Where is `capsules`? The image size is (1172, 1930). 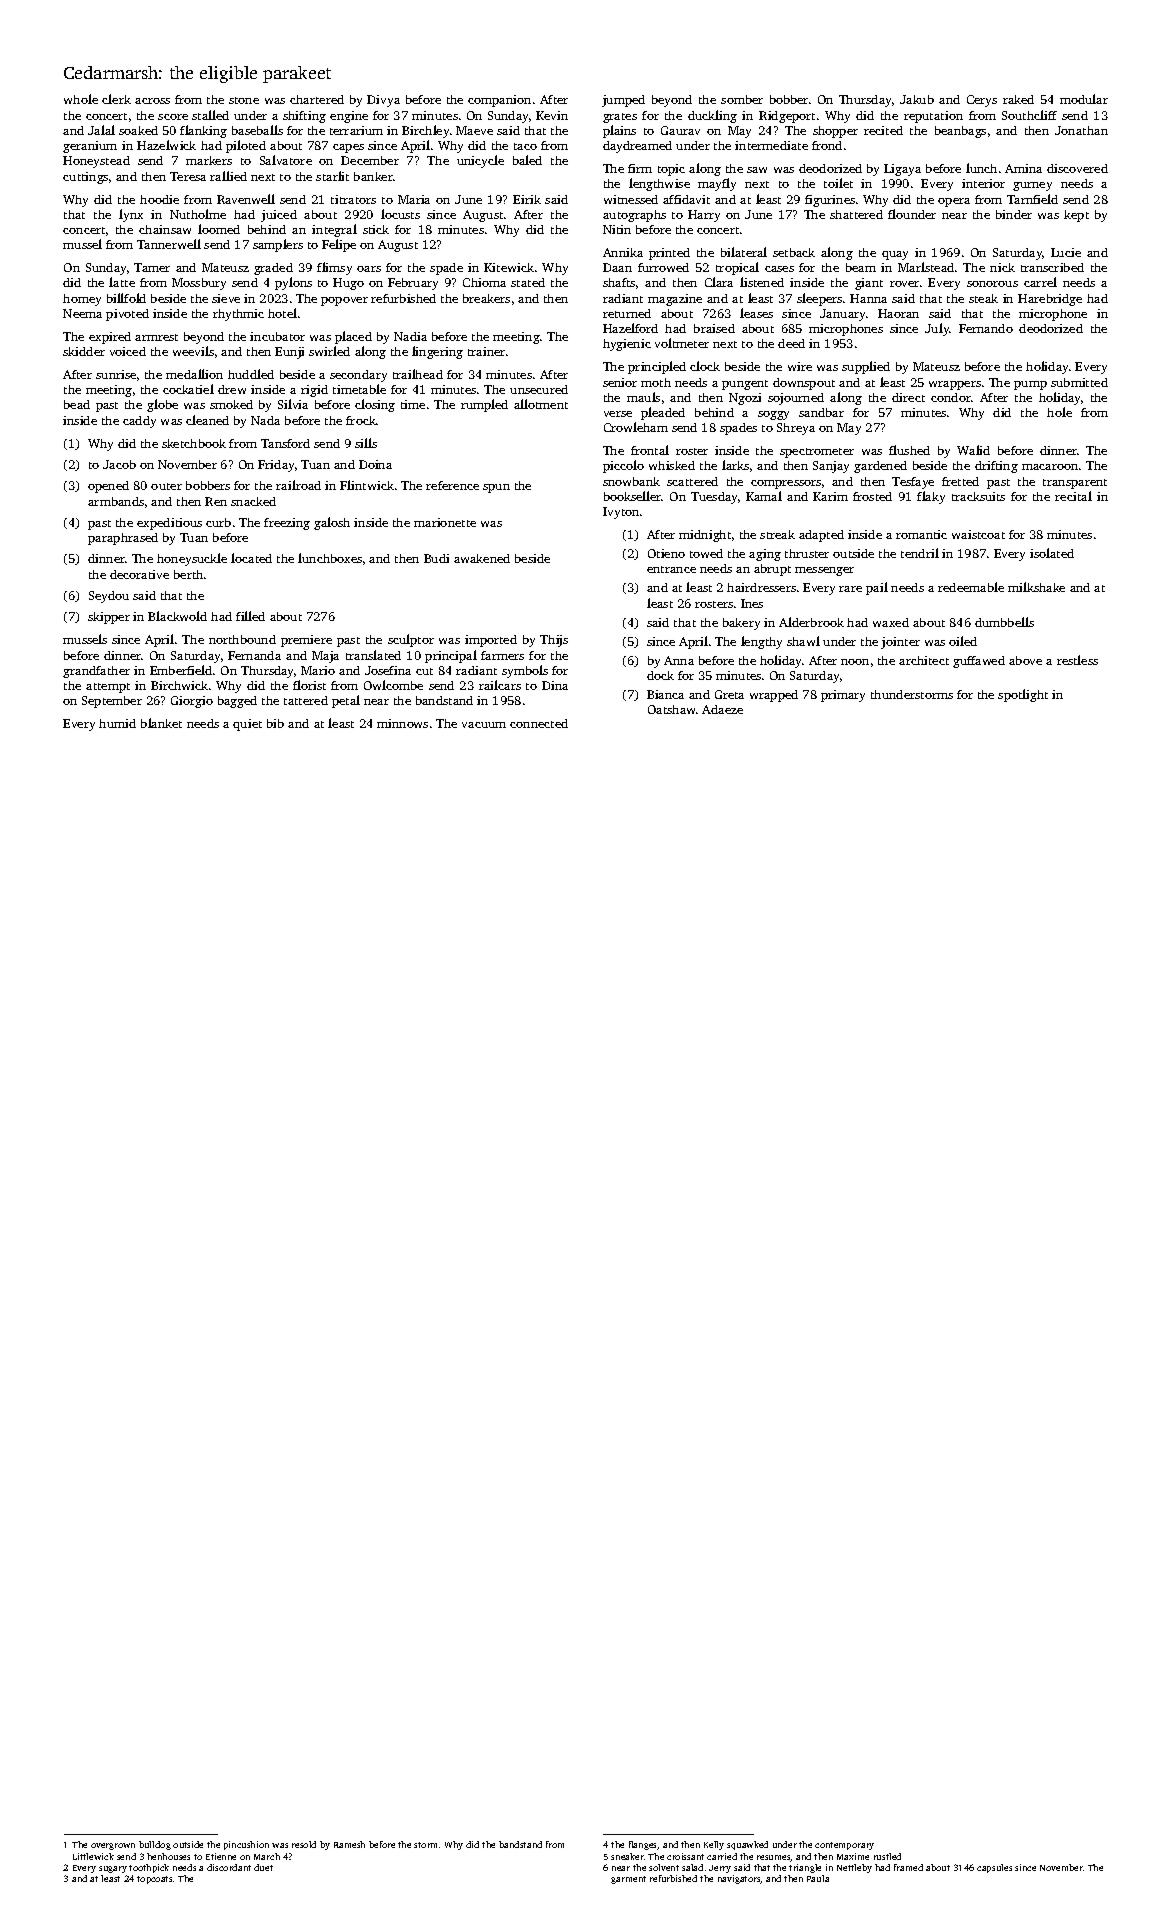 capsules is located at coordinates (994, 1868).
